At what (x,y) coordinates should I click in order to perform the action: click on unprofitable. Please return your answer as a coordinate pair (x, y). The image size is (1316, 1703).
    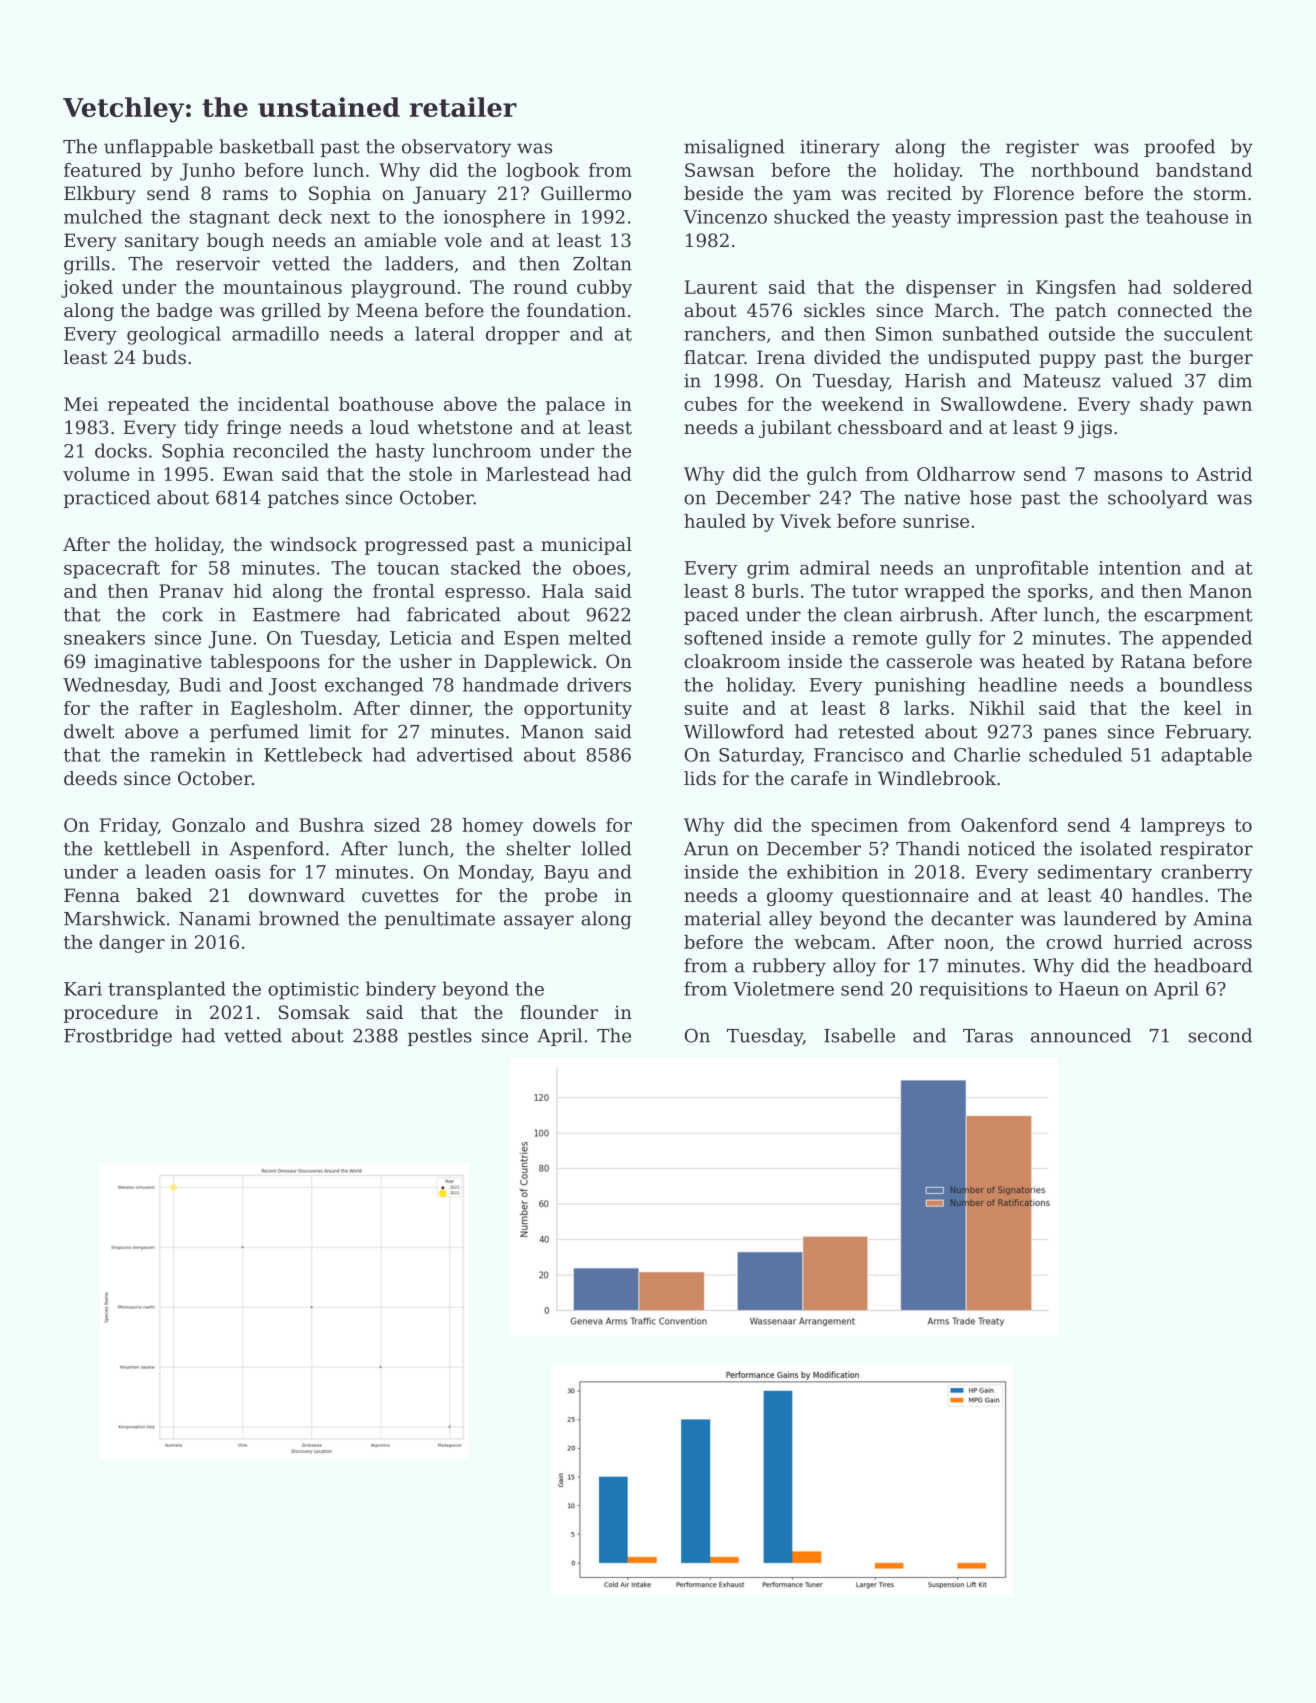
    Looking at the image, I should click on (1031, 569).
